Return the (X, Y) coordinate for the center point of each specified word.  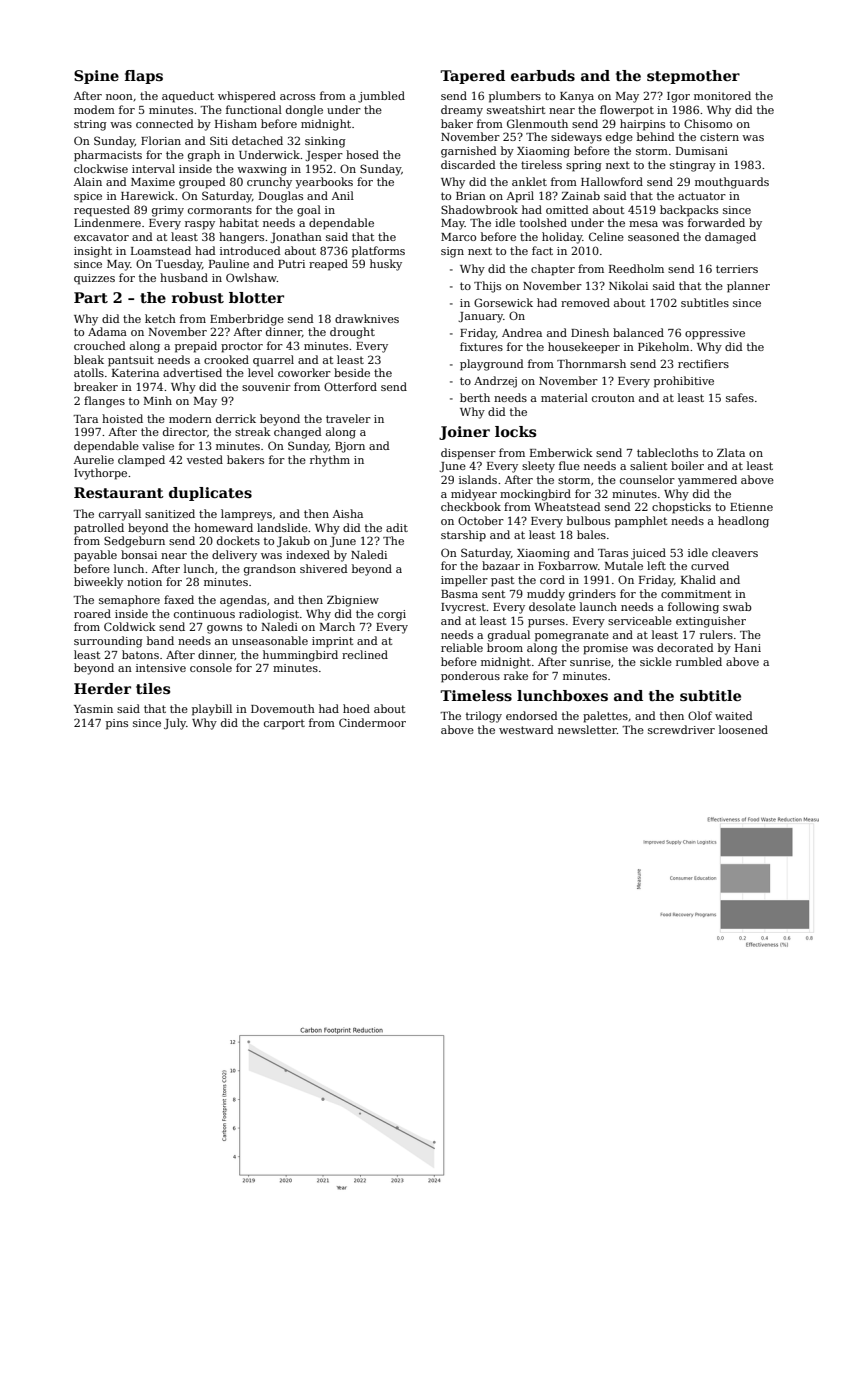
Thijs (487, 287)
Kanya (577, 97)
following (693, 608)
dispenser (468, 454)
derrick (236, 418)
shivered (324, 568)
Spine (96, 77)
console (211, 667)
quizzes (94, 279)
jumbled (381, 97)
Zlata (731, 452)
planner (748, 287)
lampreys (246, 515)
